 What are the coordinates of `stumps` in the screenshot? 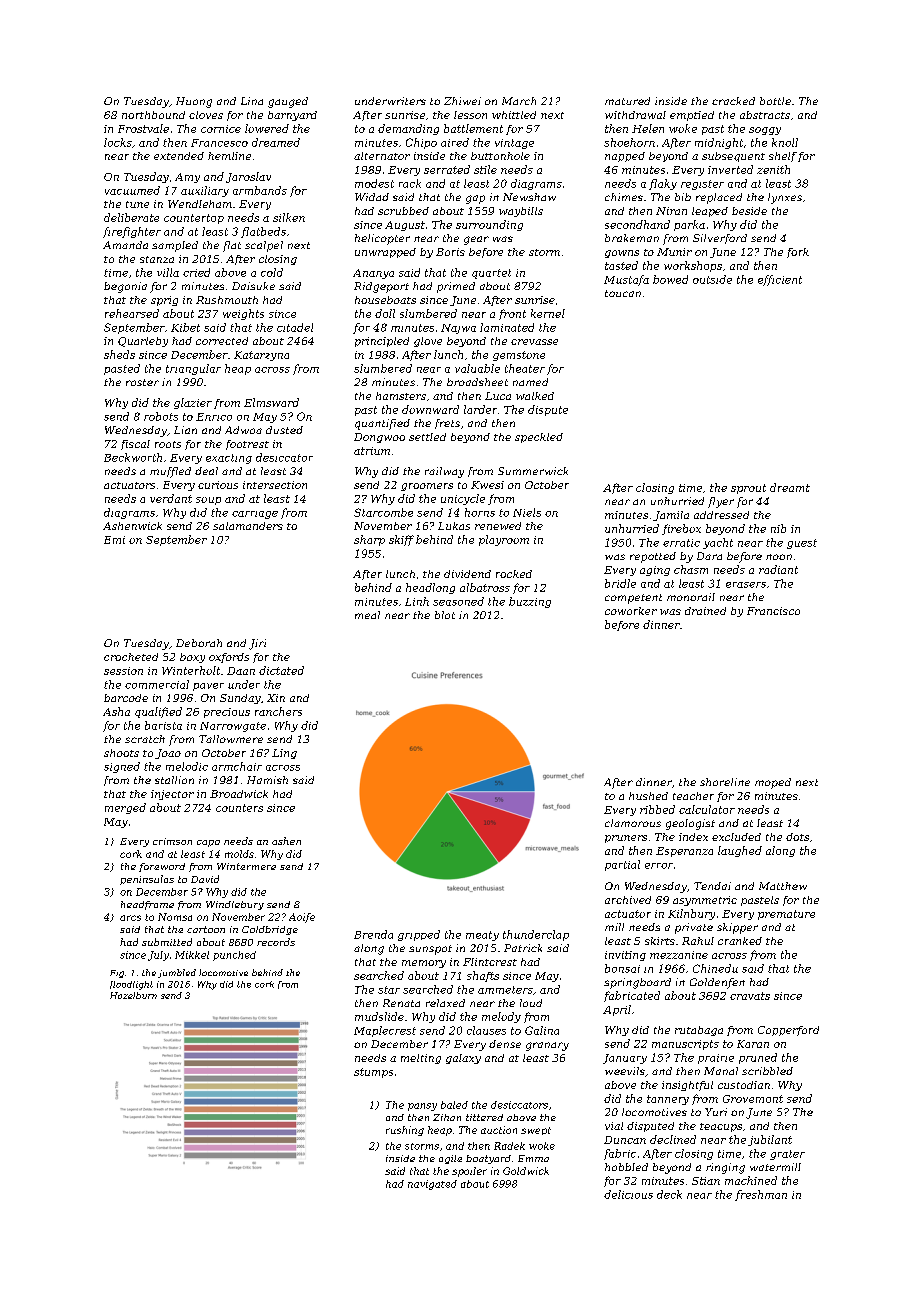 It's located at (373, 1073).
